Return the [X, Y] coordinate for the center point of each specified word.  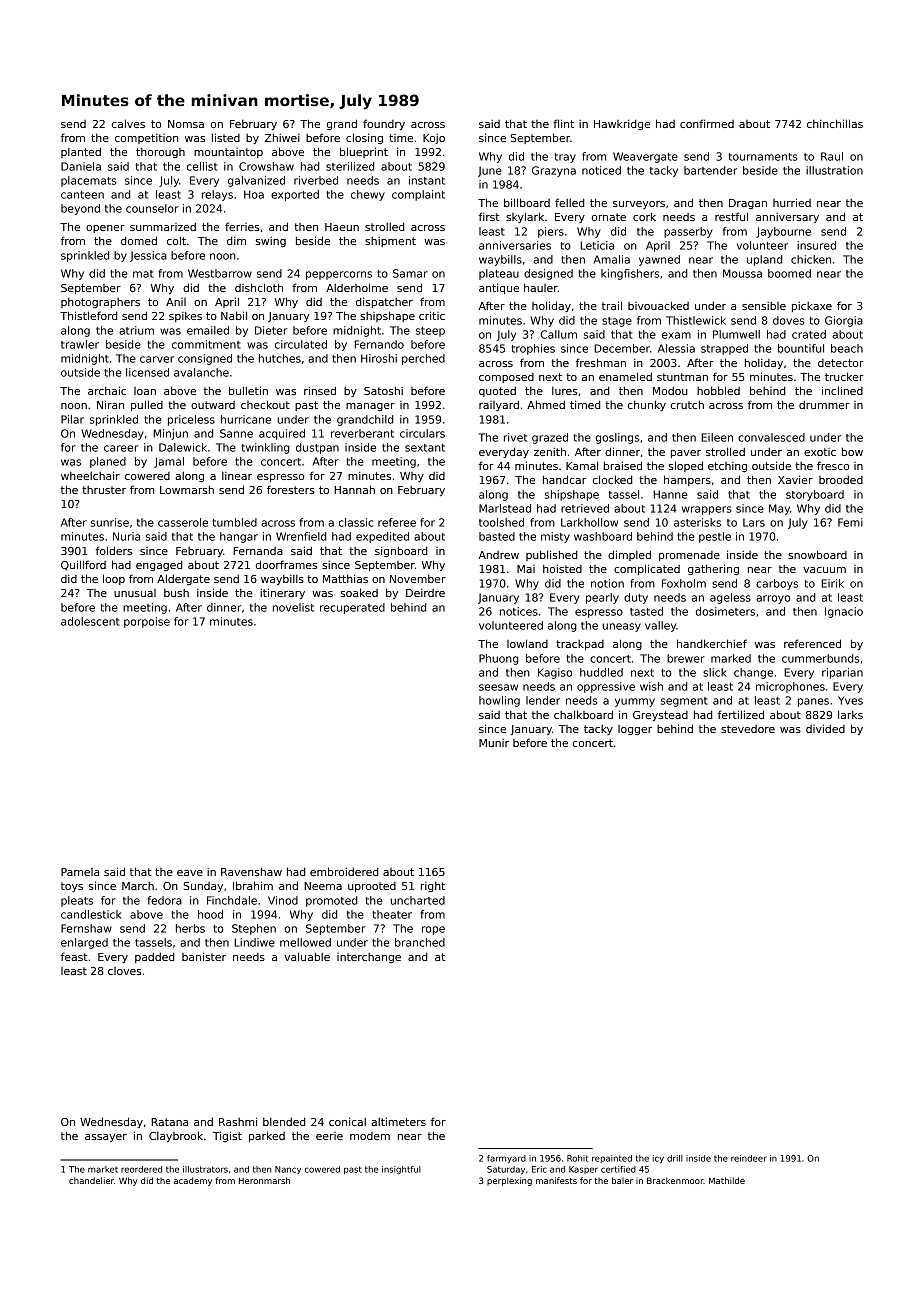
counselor [152, 208]
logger [635, 730]
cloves [125, 971]
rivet [515, 437]
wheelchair [90, 475]
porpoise [147, 622]
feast [74, 956]
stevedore [748, 729]
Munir [494, 743]
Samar [410, 273]
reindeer [749, 1158]
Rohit [577, 1158]
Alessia [676, 348]
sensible [764, 306]
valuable [307, 956]
